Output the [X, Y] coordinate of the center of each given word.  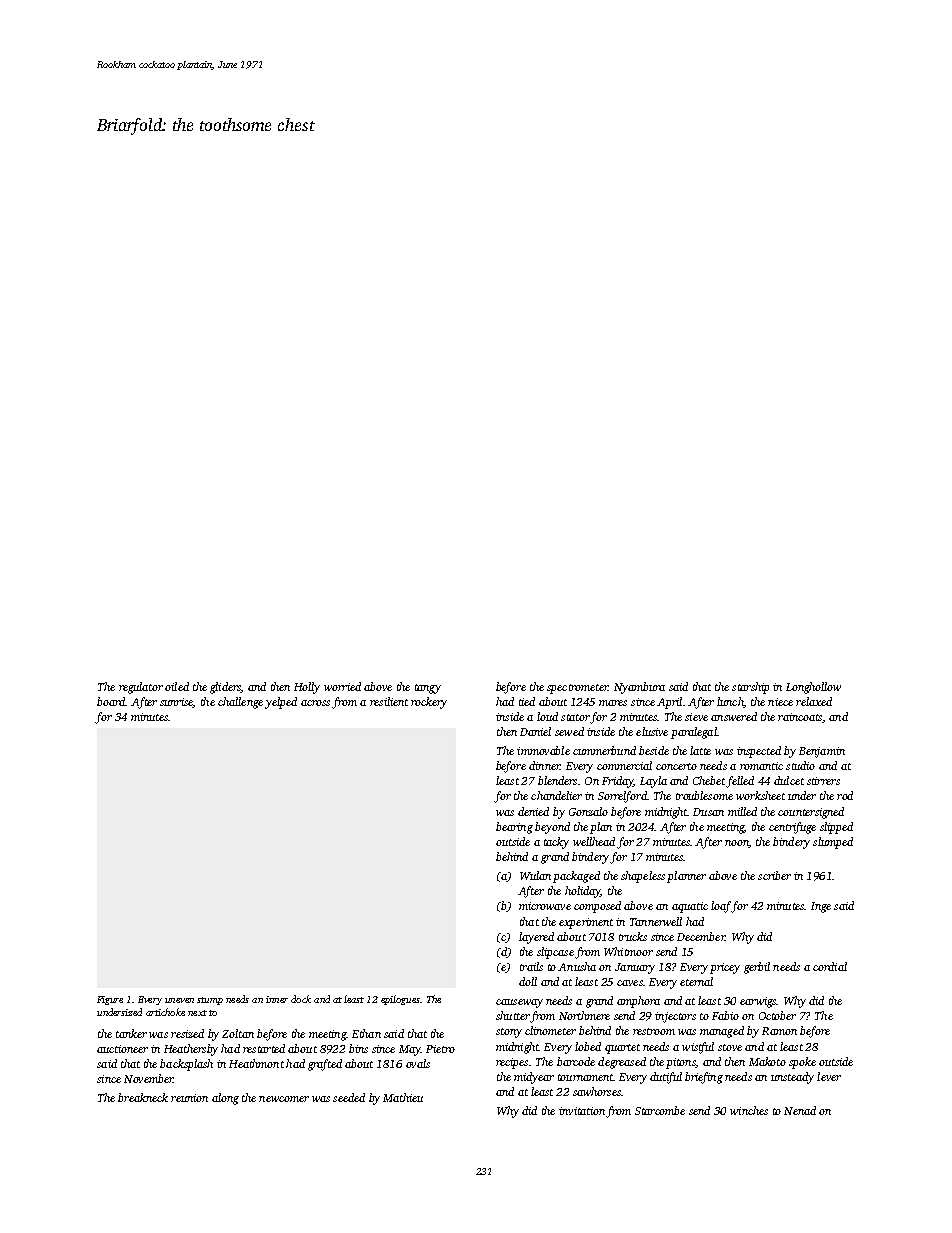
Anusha [577, 966]
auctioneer [122, 1049]
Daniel [535, 731]
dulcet [789, 780]
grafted [325, 1065]
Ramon [779, 1031]
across [315, 703]
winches [749, 1110]
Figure [110, 1000]
